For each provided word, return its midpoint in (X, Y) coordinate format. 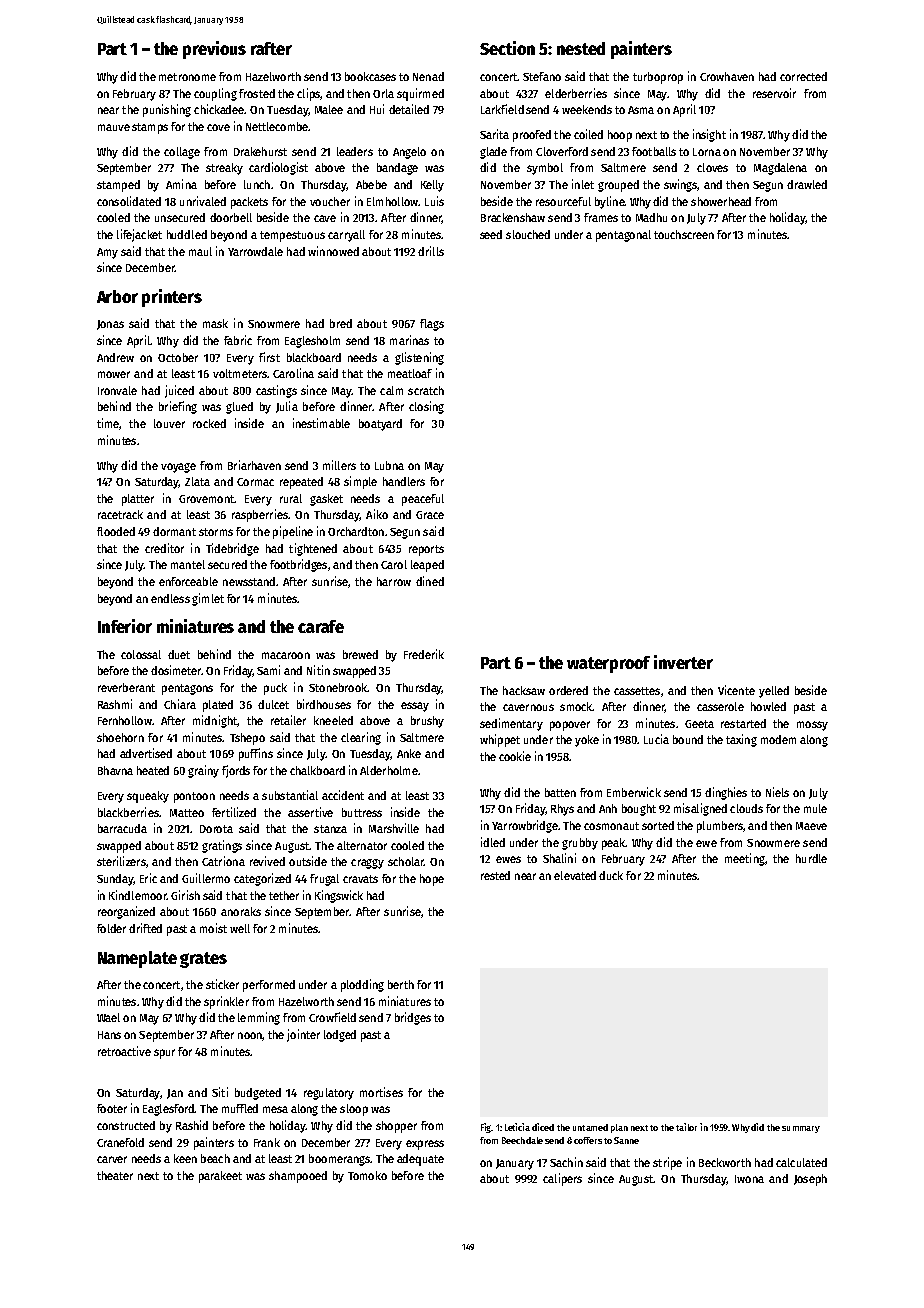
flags (432, 325)
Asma (641, 110)
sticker (222, 984)
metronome (187, 77)
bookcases (370, 76)
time (108, 423)
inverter (683, 662)
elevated (575, 875)
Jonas (110, 325)
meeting (745, 859)
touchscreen (684, 234)
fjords (236, 771)
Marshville (394, 828)
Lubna (389, 465)
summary (801, 1129)
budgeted (258, 1094)
